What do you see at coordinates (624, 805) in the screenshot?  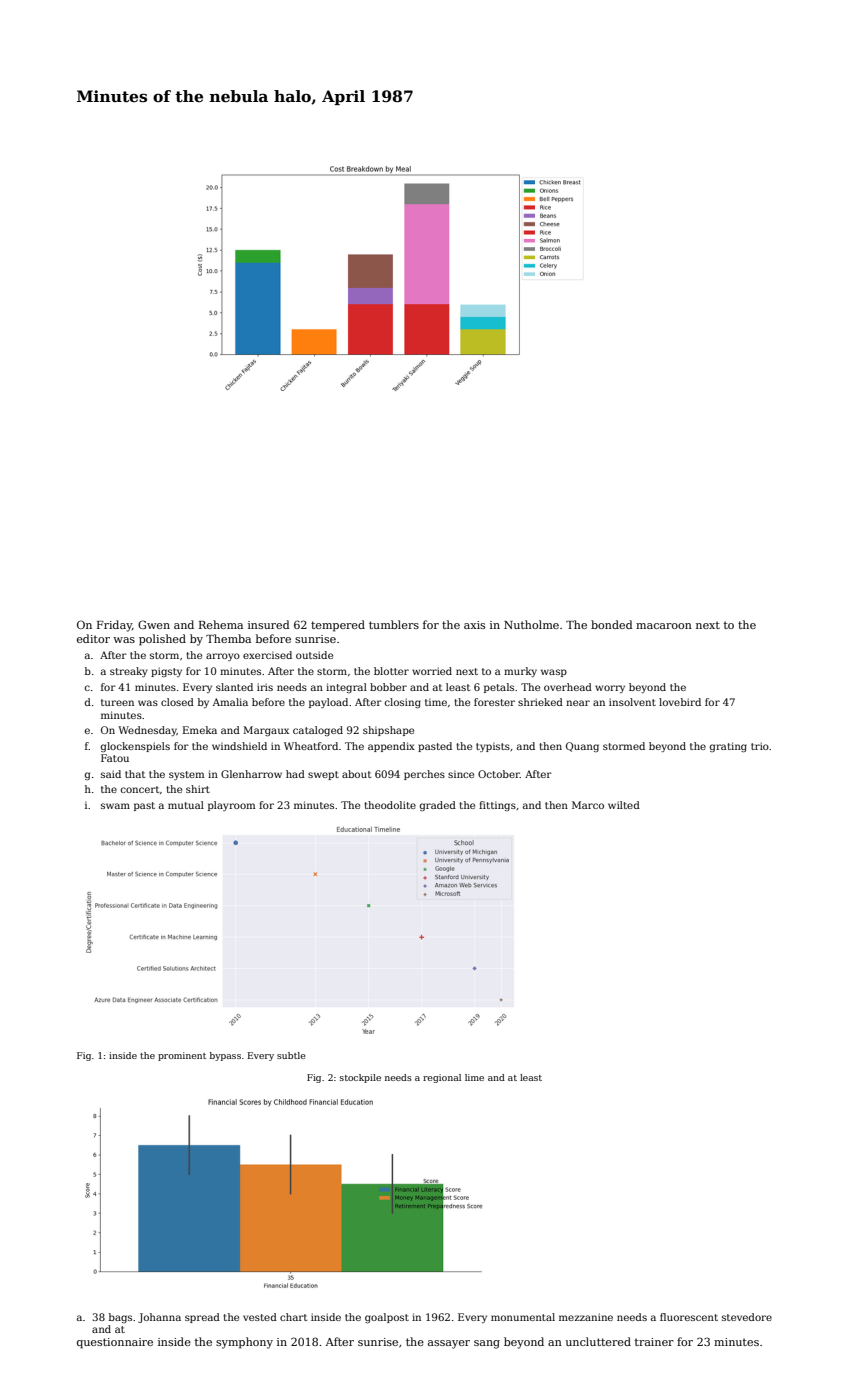 I see `wilted` at bounding box center [624, 805].
